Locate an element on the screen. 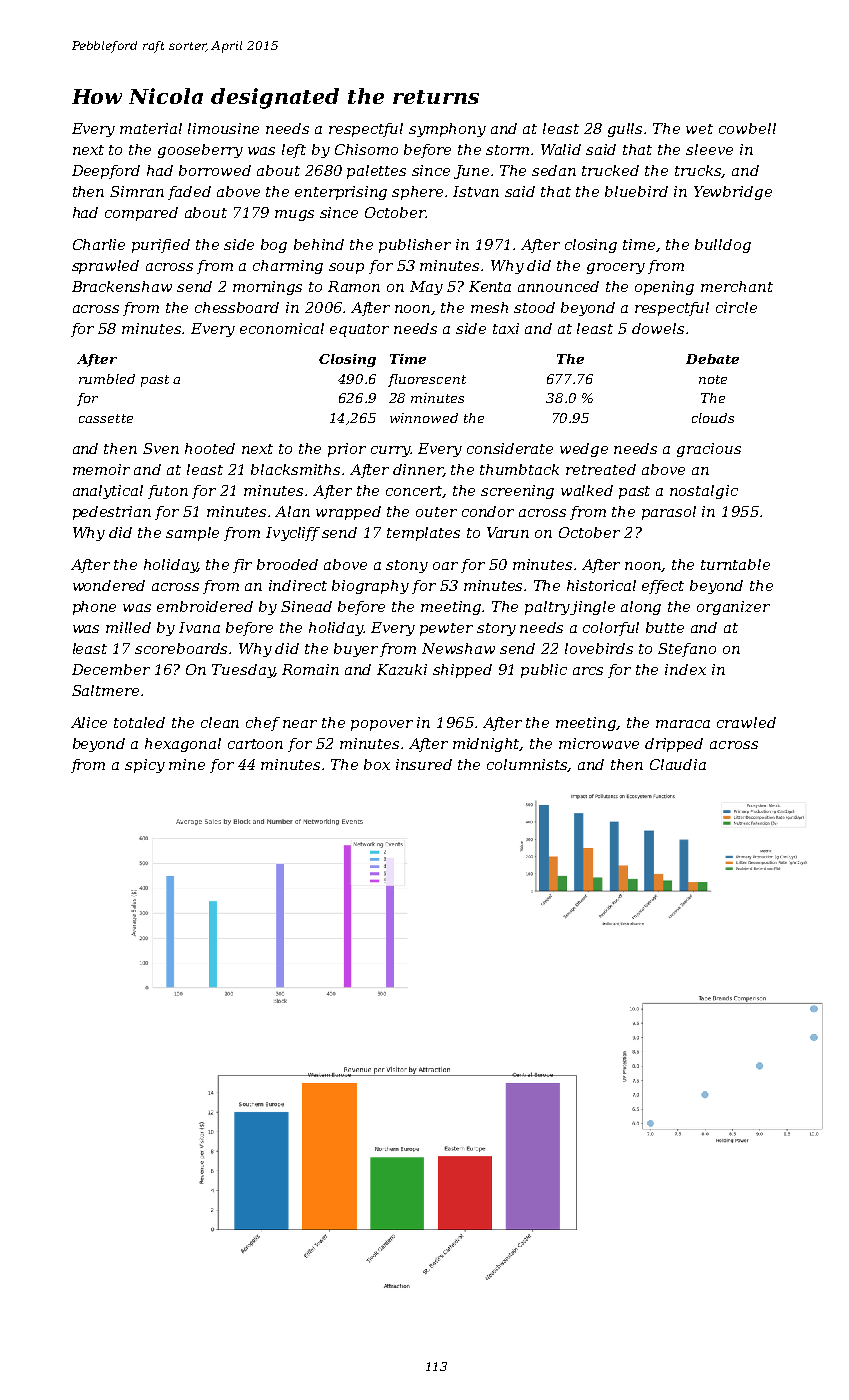  clean is located at coordinates (220, 722).
